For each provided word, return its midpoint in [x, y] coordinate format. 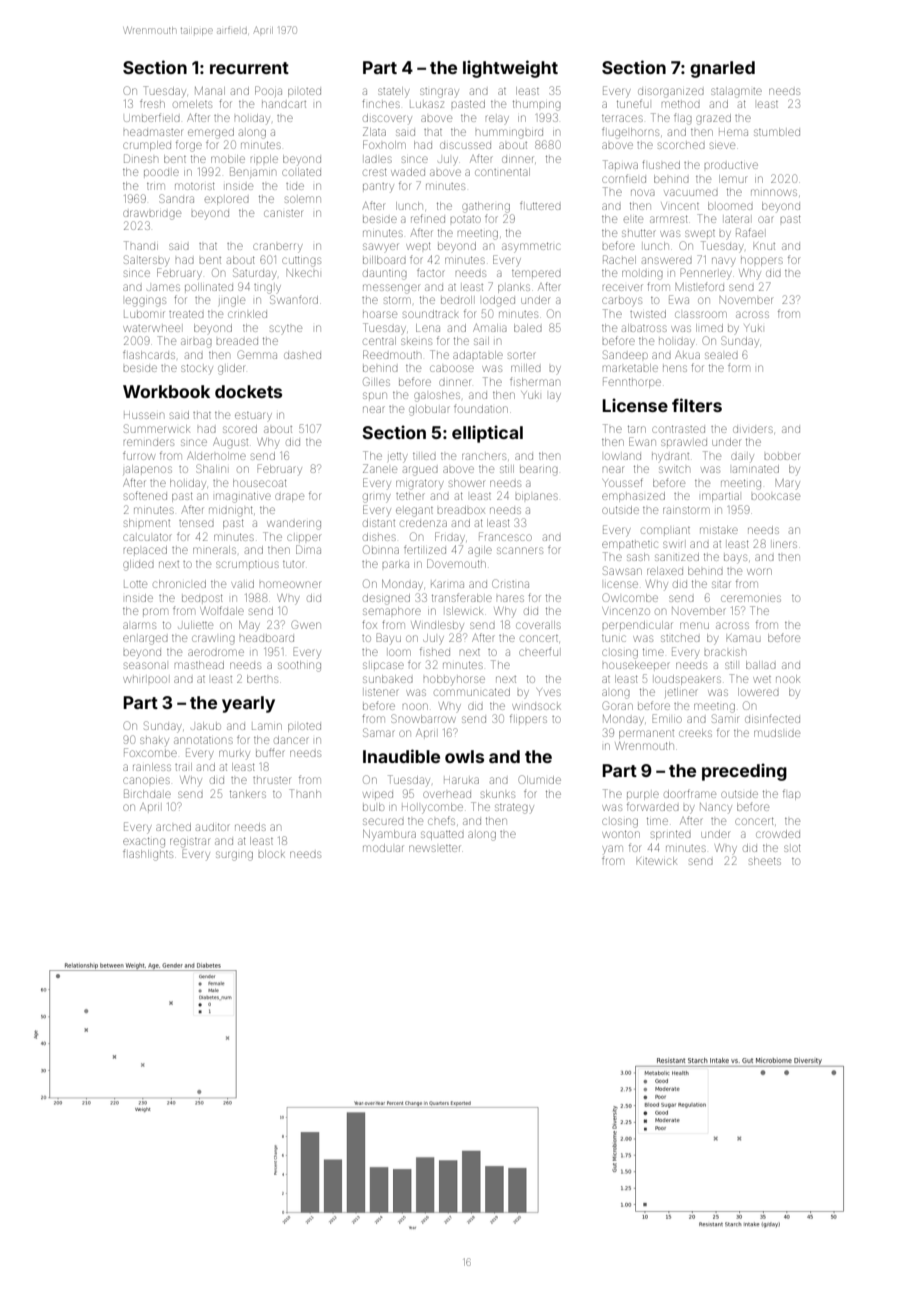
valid [243, 584]
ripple [264, 159]
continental [502, 172]
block [272, 854]
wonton [621, 834]
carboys [622, 302]
